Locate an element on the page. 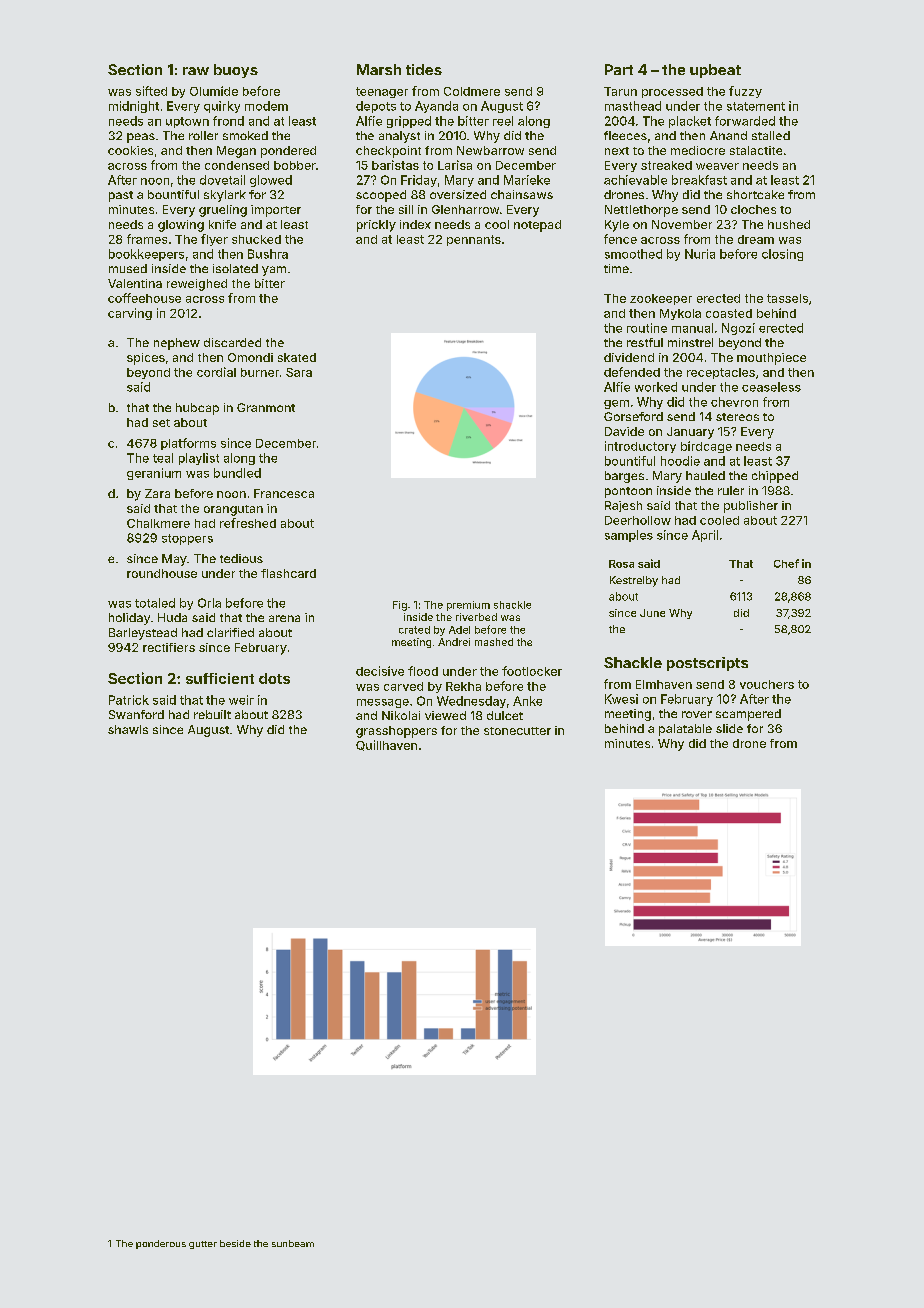 This page has height=1308, width=924. shawls is located at coordinates (128, 729).
